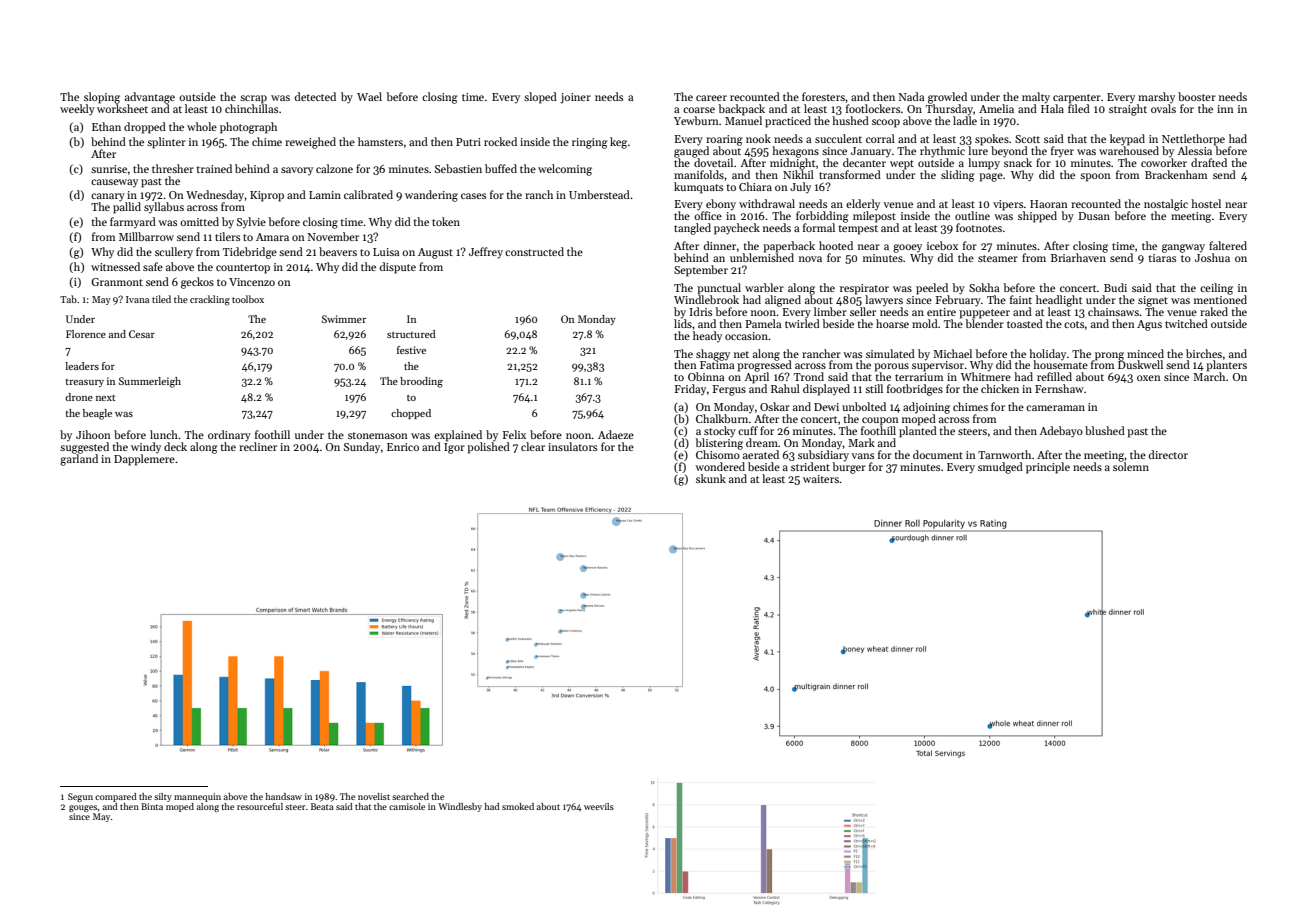 This screenshot has width=1308, height=924. I want to click on drafted, so click(1209, 162).
